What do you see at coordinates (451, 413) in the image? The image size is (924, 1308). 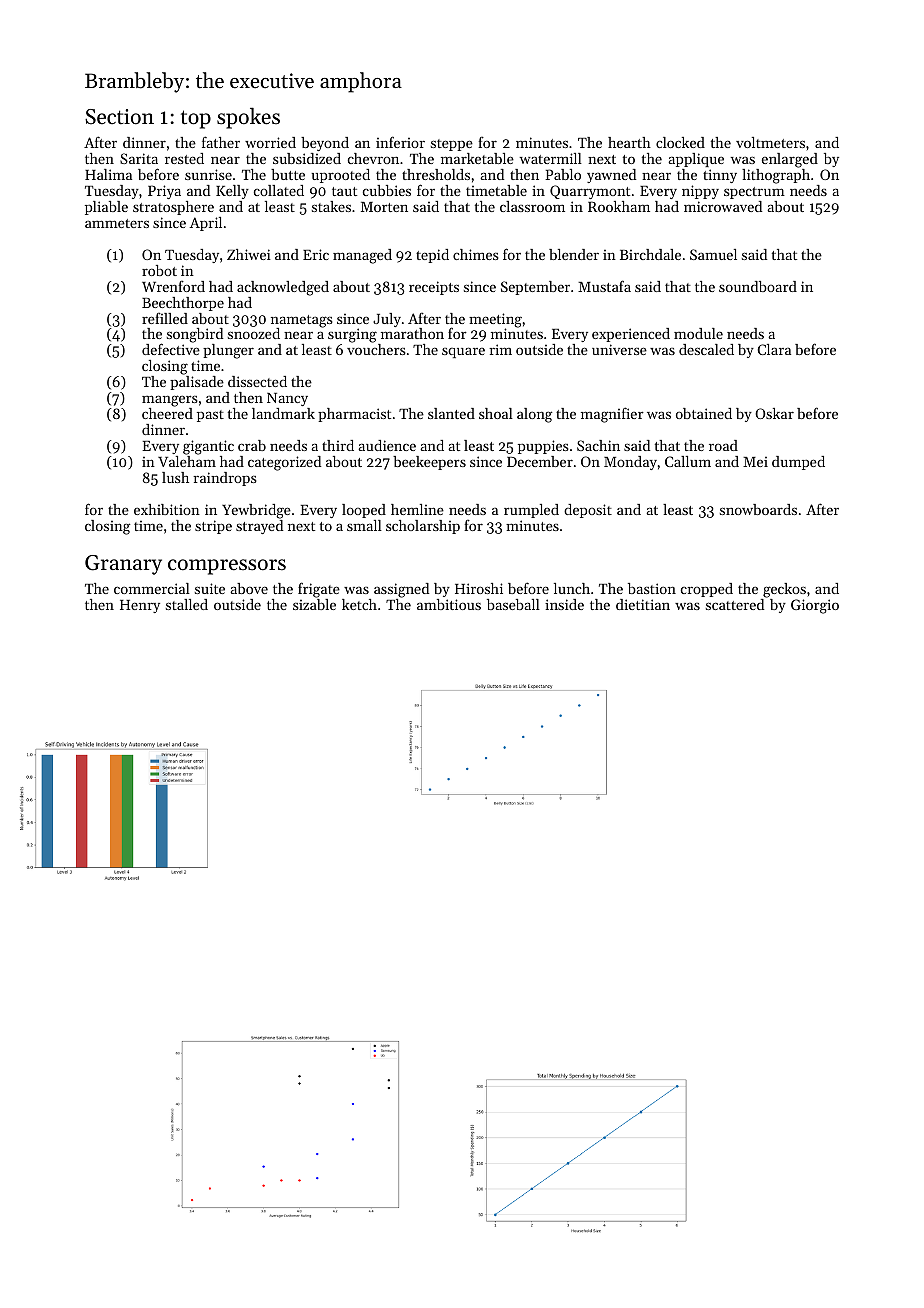 I see `slanted` at bounding box center [451, 413].
